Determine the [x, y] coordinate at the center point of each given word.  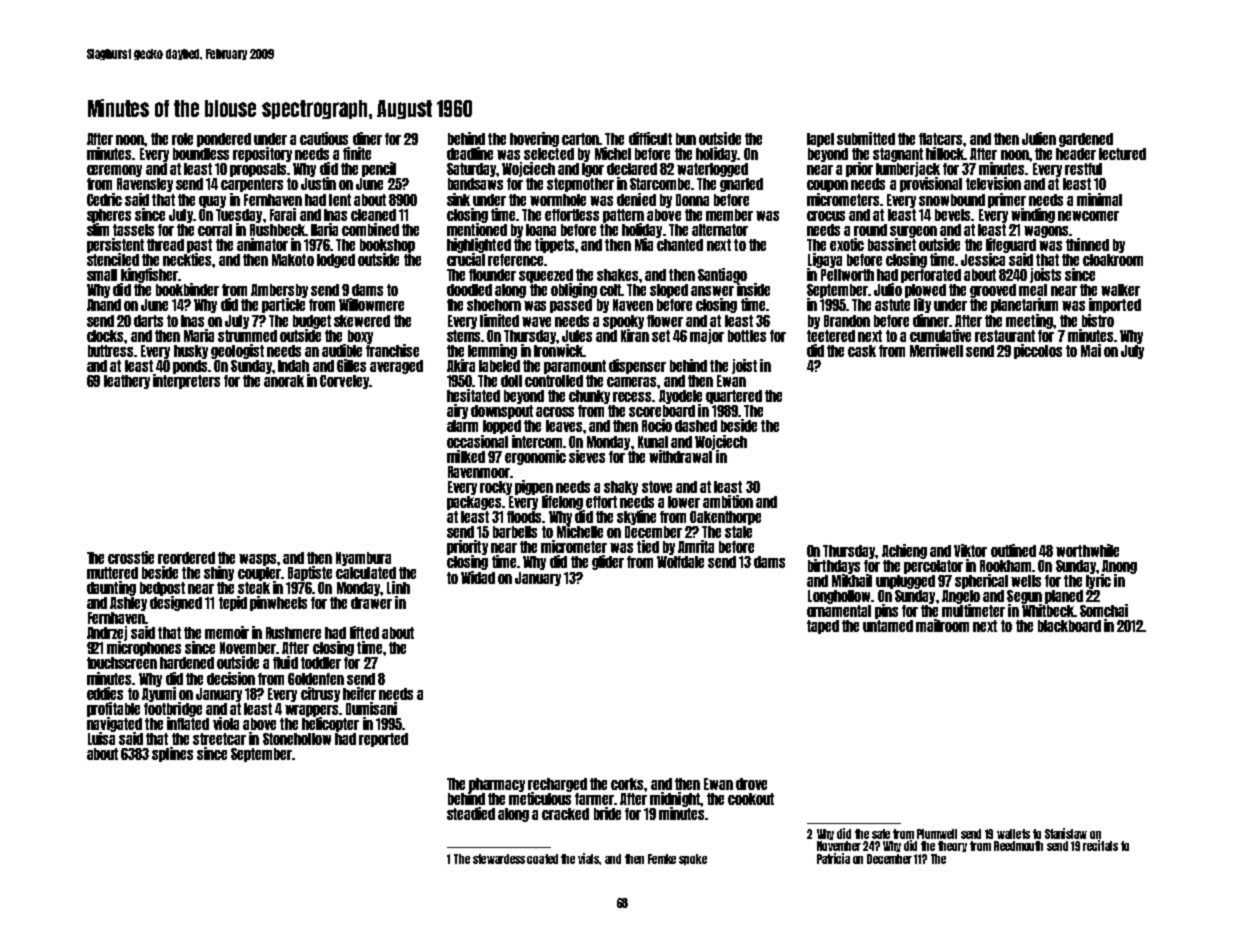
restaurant [1005, 336]
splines [172, 754]
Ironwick [558, 350]
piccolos [1038, 351]
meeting [1029, 321]
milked [466, 456]
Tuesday [239, 216]
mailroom [942, 625]
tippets [554, 245]
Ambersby [279, 291]
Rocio [657, 425]
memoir [227, 632]
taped [823, 627]
